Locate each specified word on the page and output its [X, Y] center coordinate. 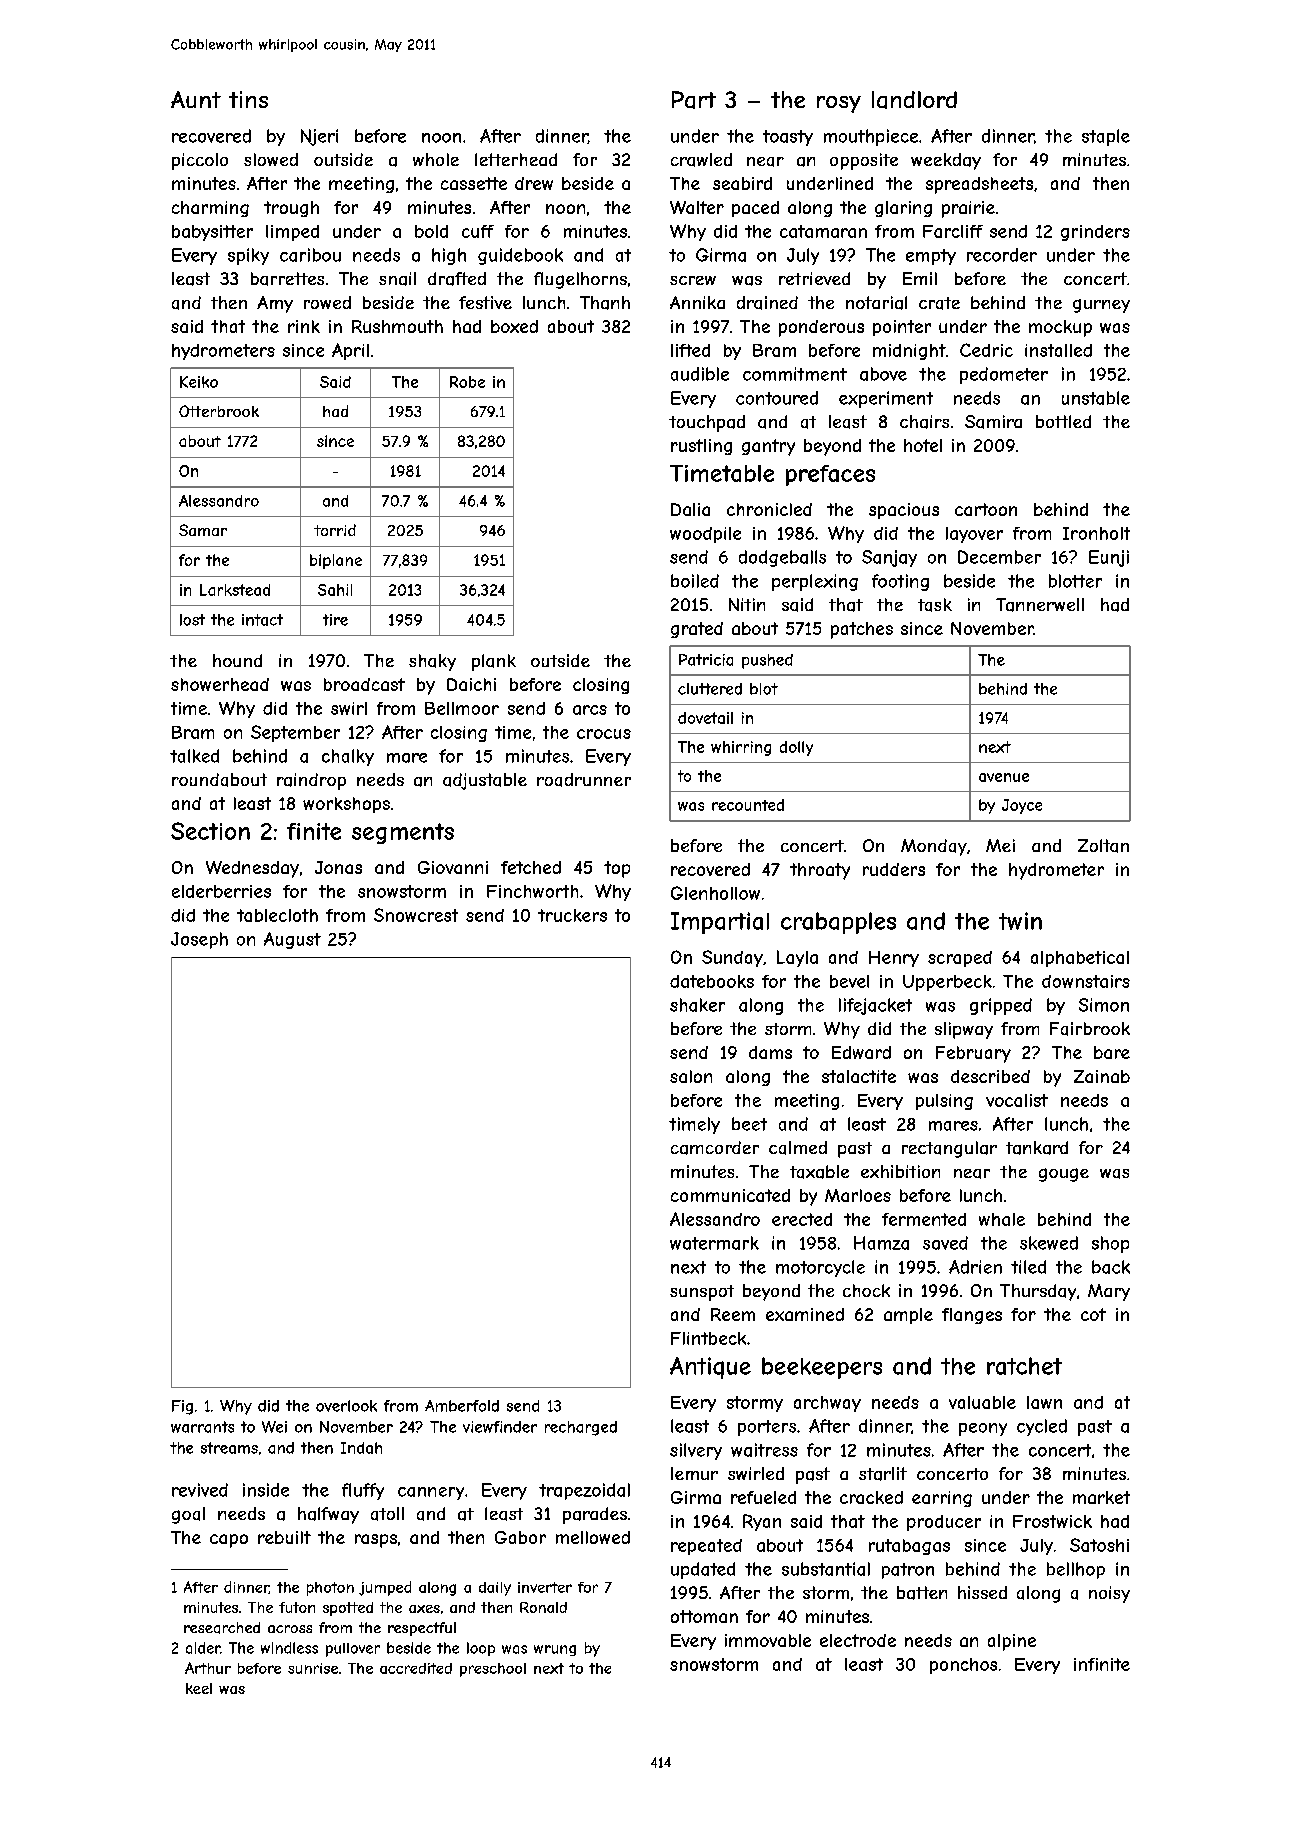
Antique [710, 1368]
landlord [914, 100]
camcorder [715, 1148]
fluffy [363, 1491]
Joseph [199, 940]
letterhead [516, 159]
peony [983, 1429]
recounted [748, 805]
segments [403, 833]
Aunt [196, 99]
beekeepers [822, 1368]
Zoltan [1103, 846]
